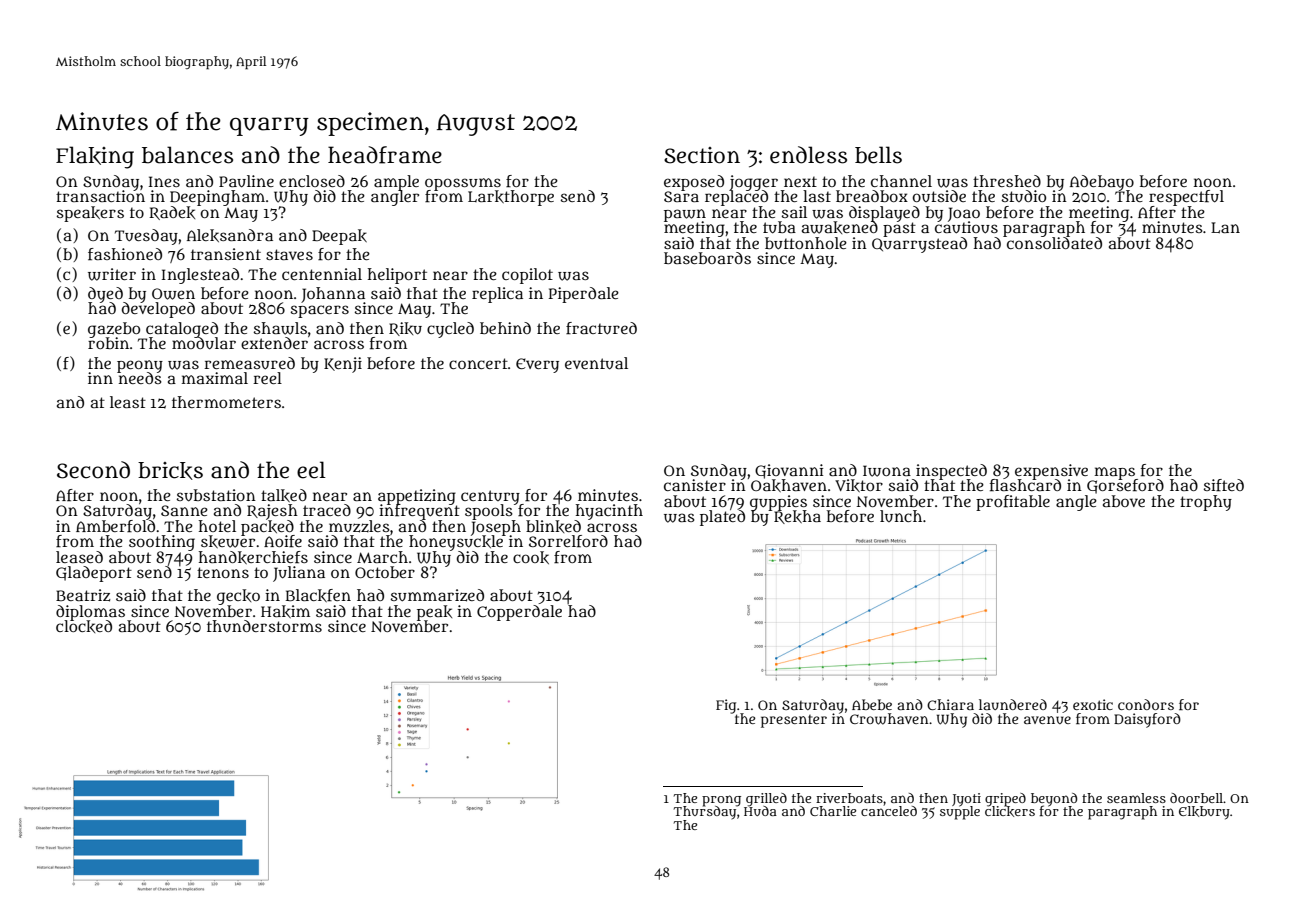 The width and height of the screenshot is (1308, 924). What do you see at coordinates (901, 516) in the screenshot?
I see `lunch` at bounding box center [901, 516].
